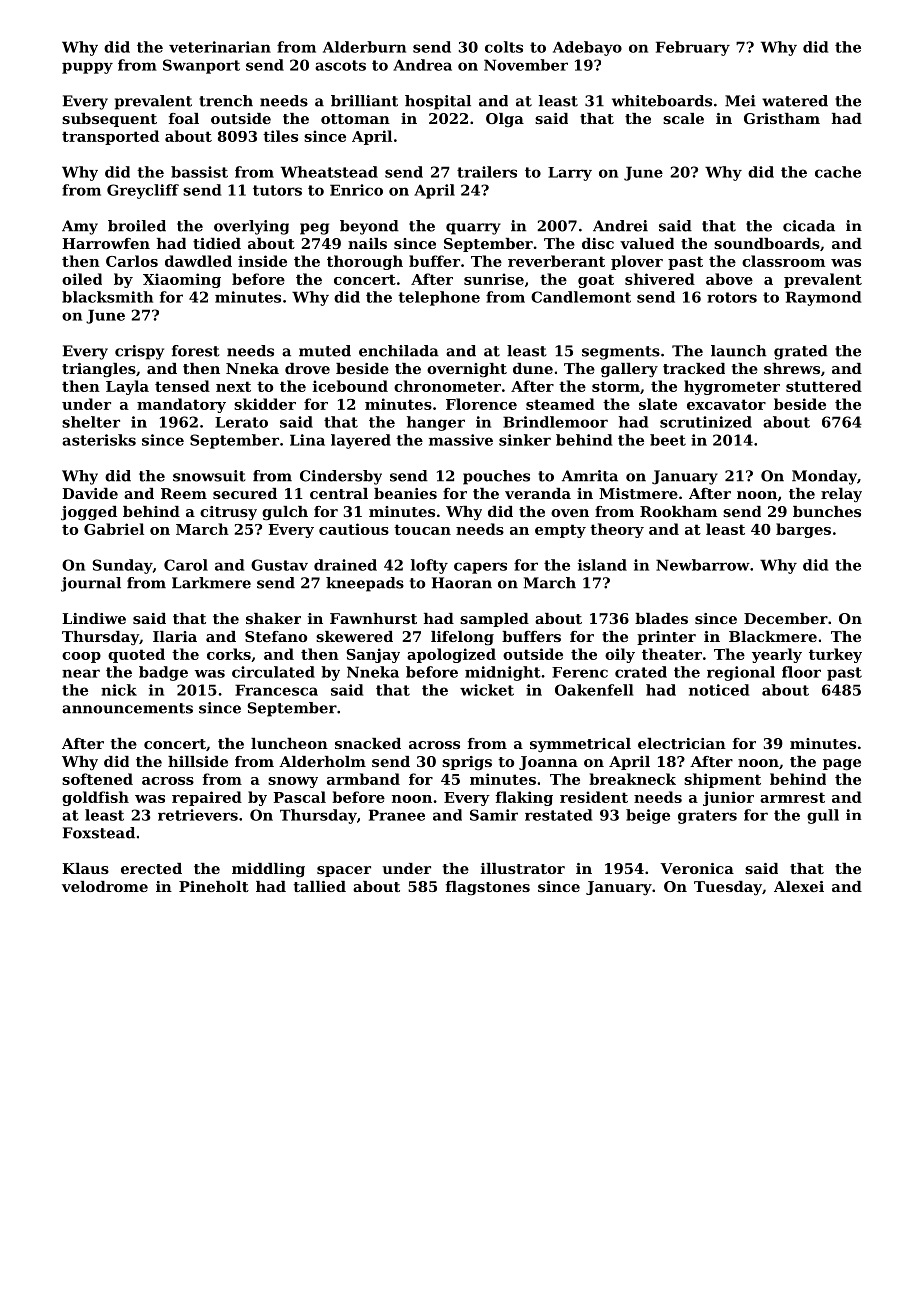  Describe the element at coordinates (251, 227) in the page. I see `overlying` at that location.
